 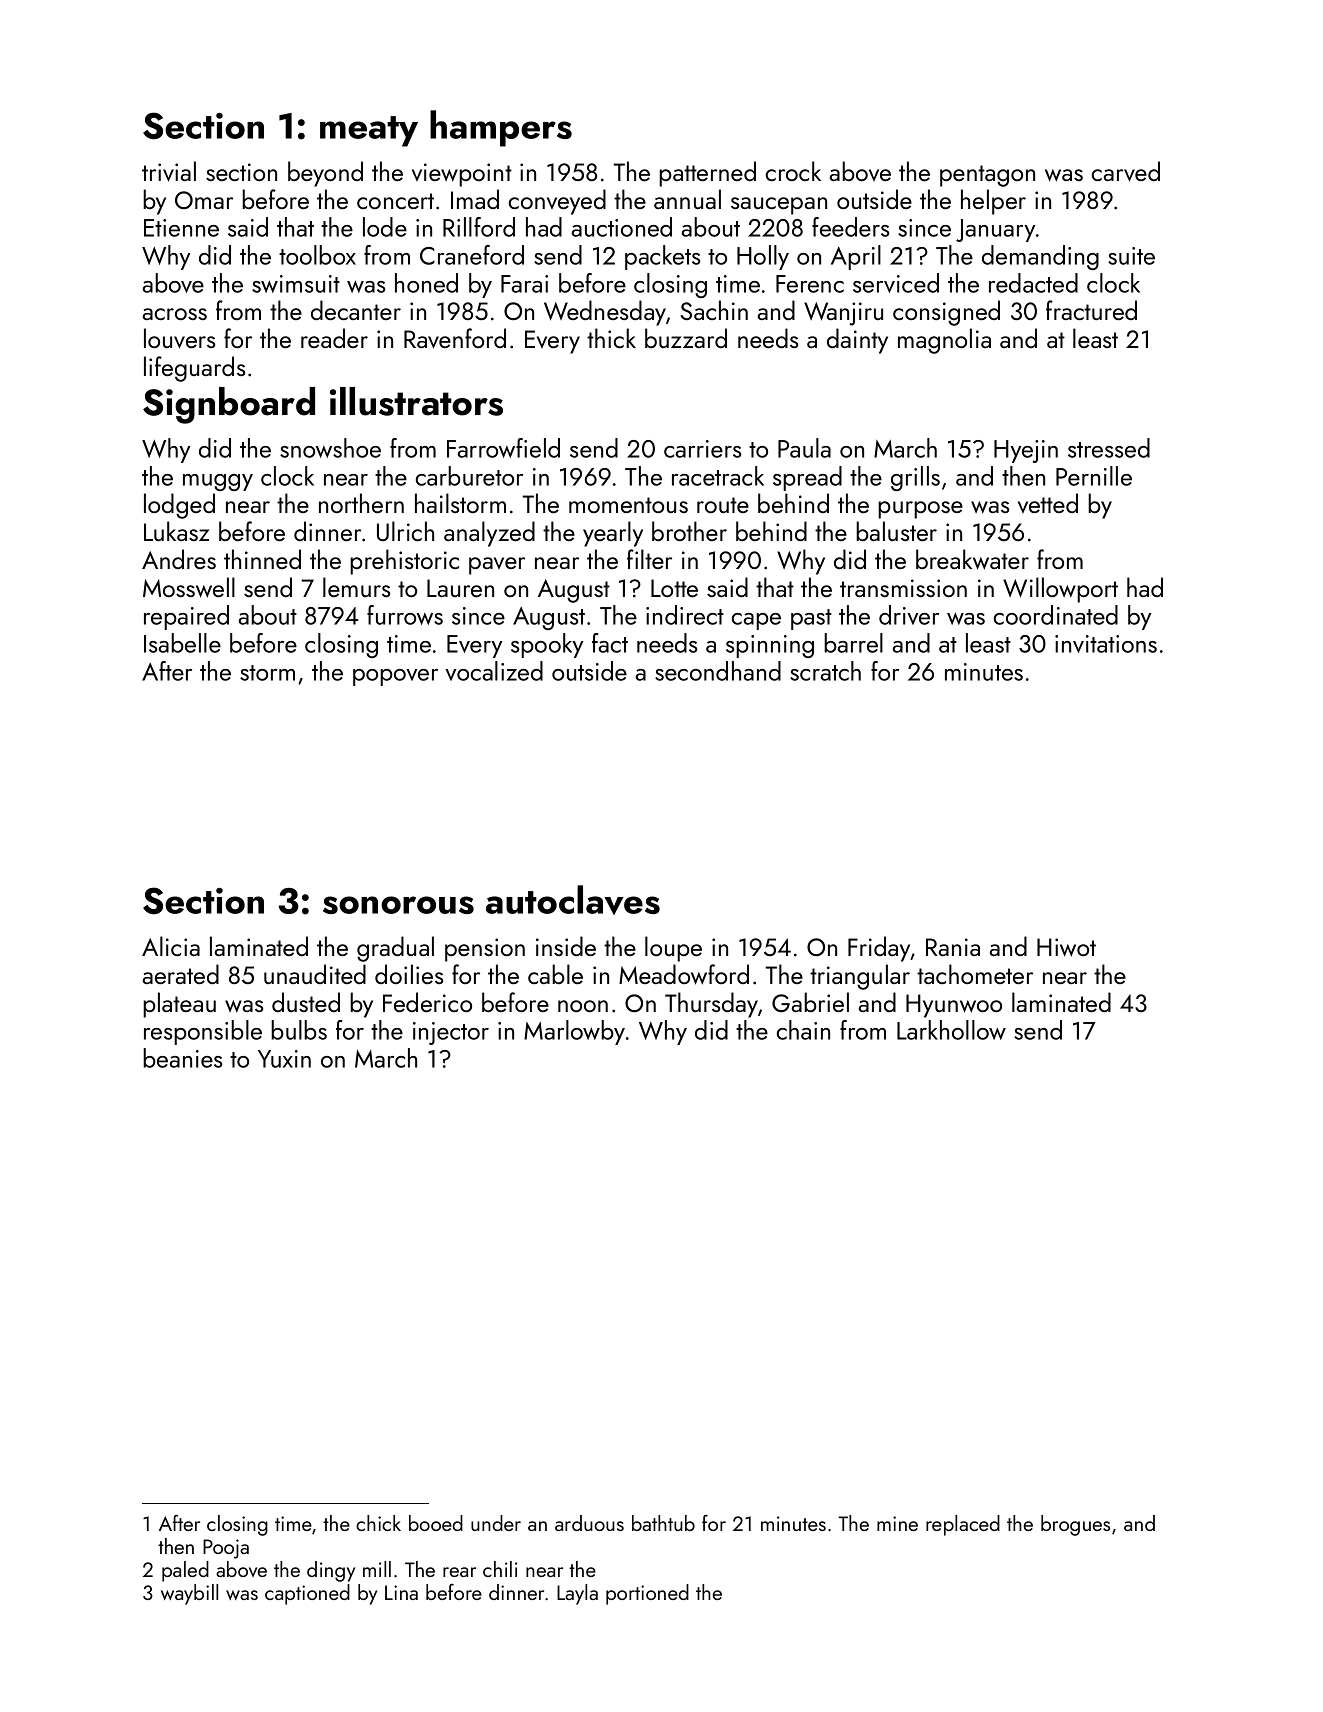 I want to click on responsible, so click(x=203, y=1032).
